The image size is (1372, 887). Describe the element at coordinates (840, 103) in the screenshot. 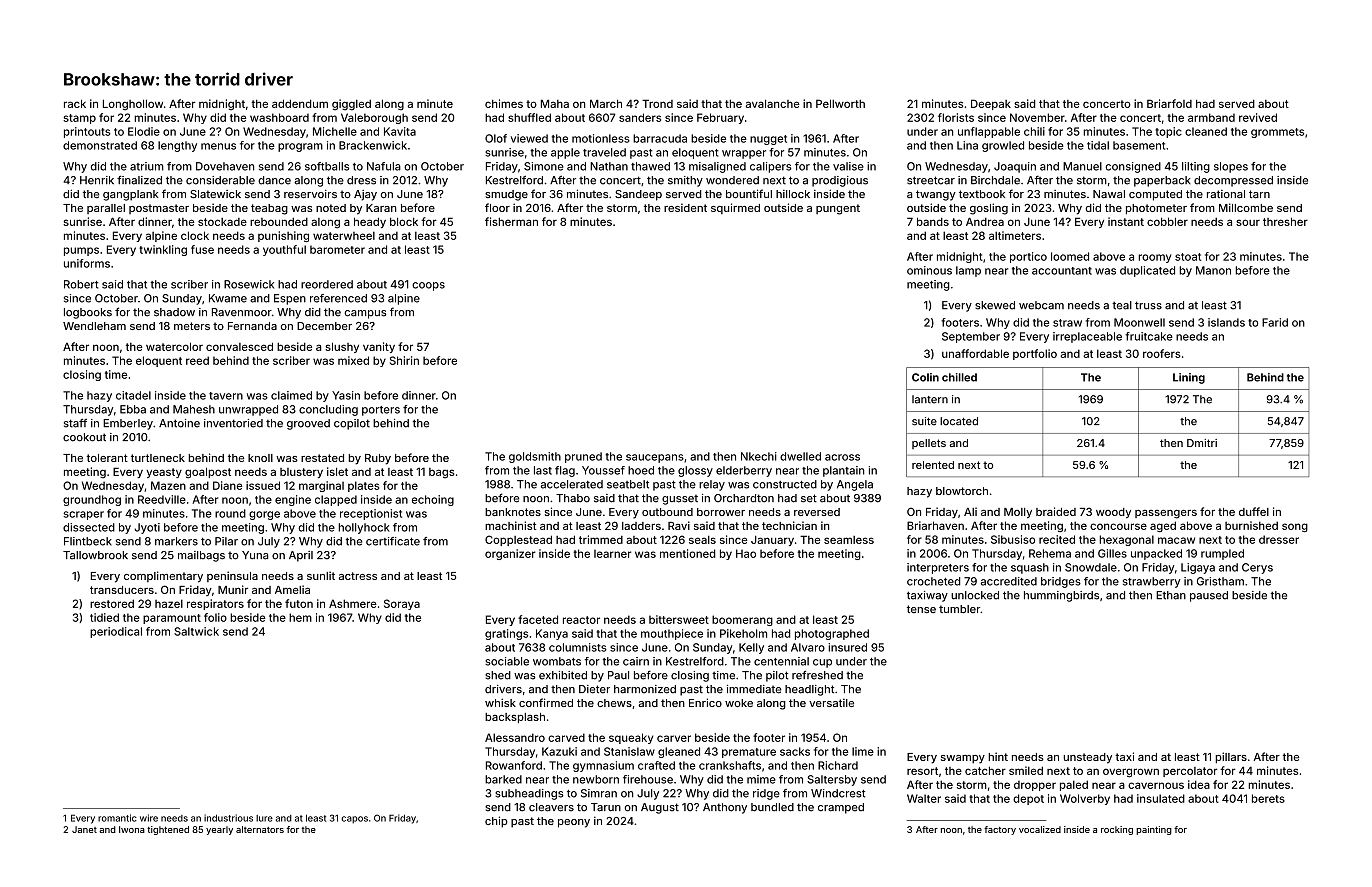

I see `Pellworth` at that location.
